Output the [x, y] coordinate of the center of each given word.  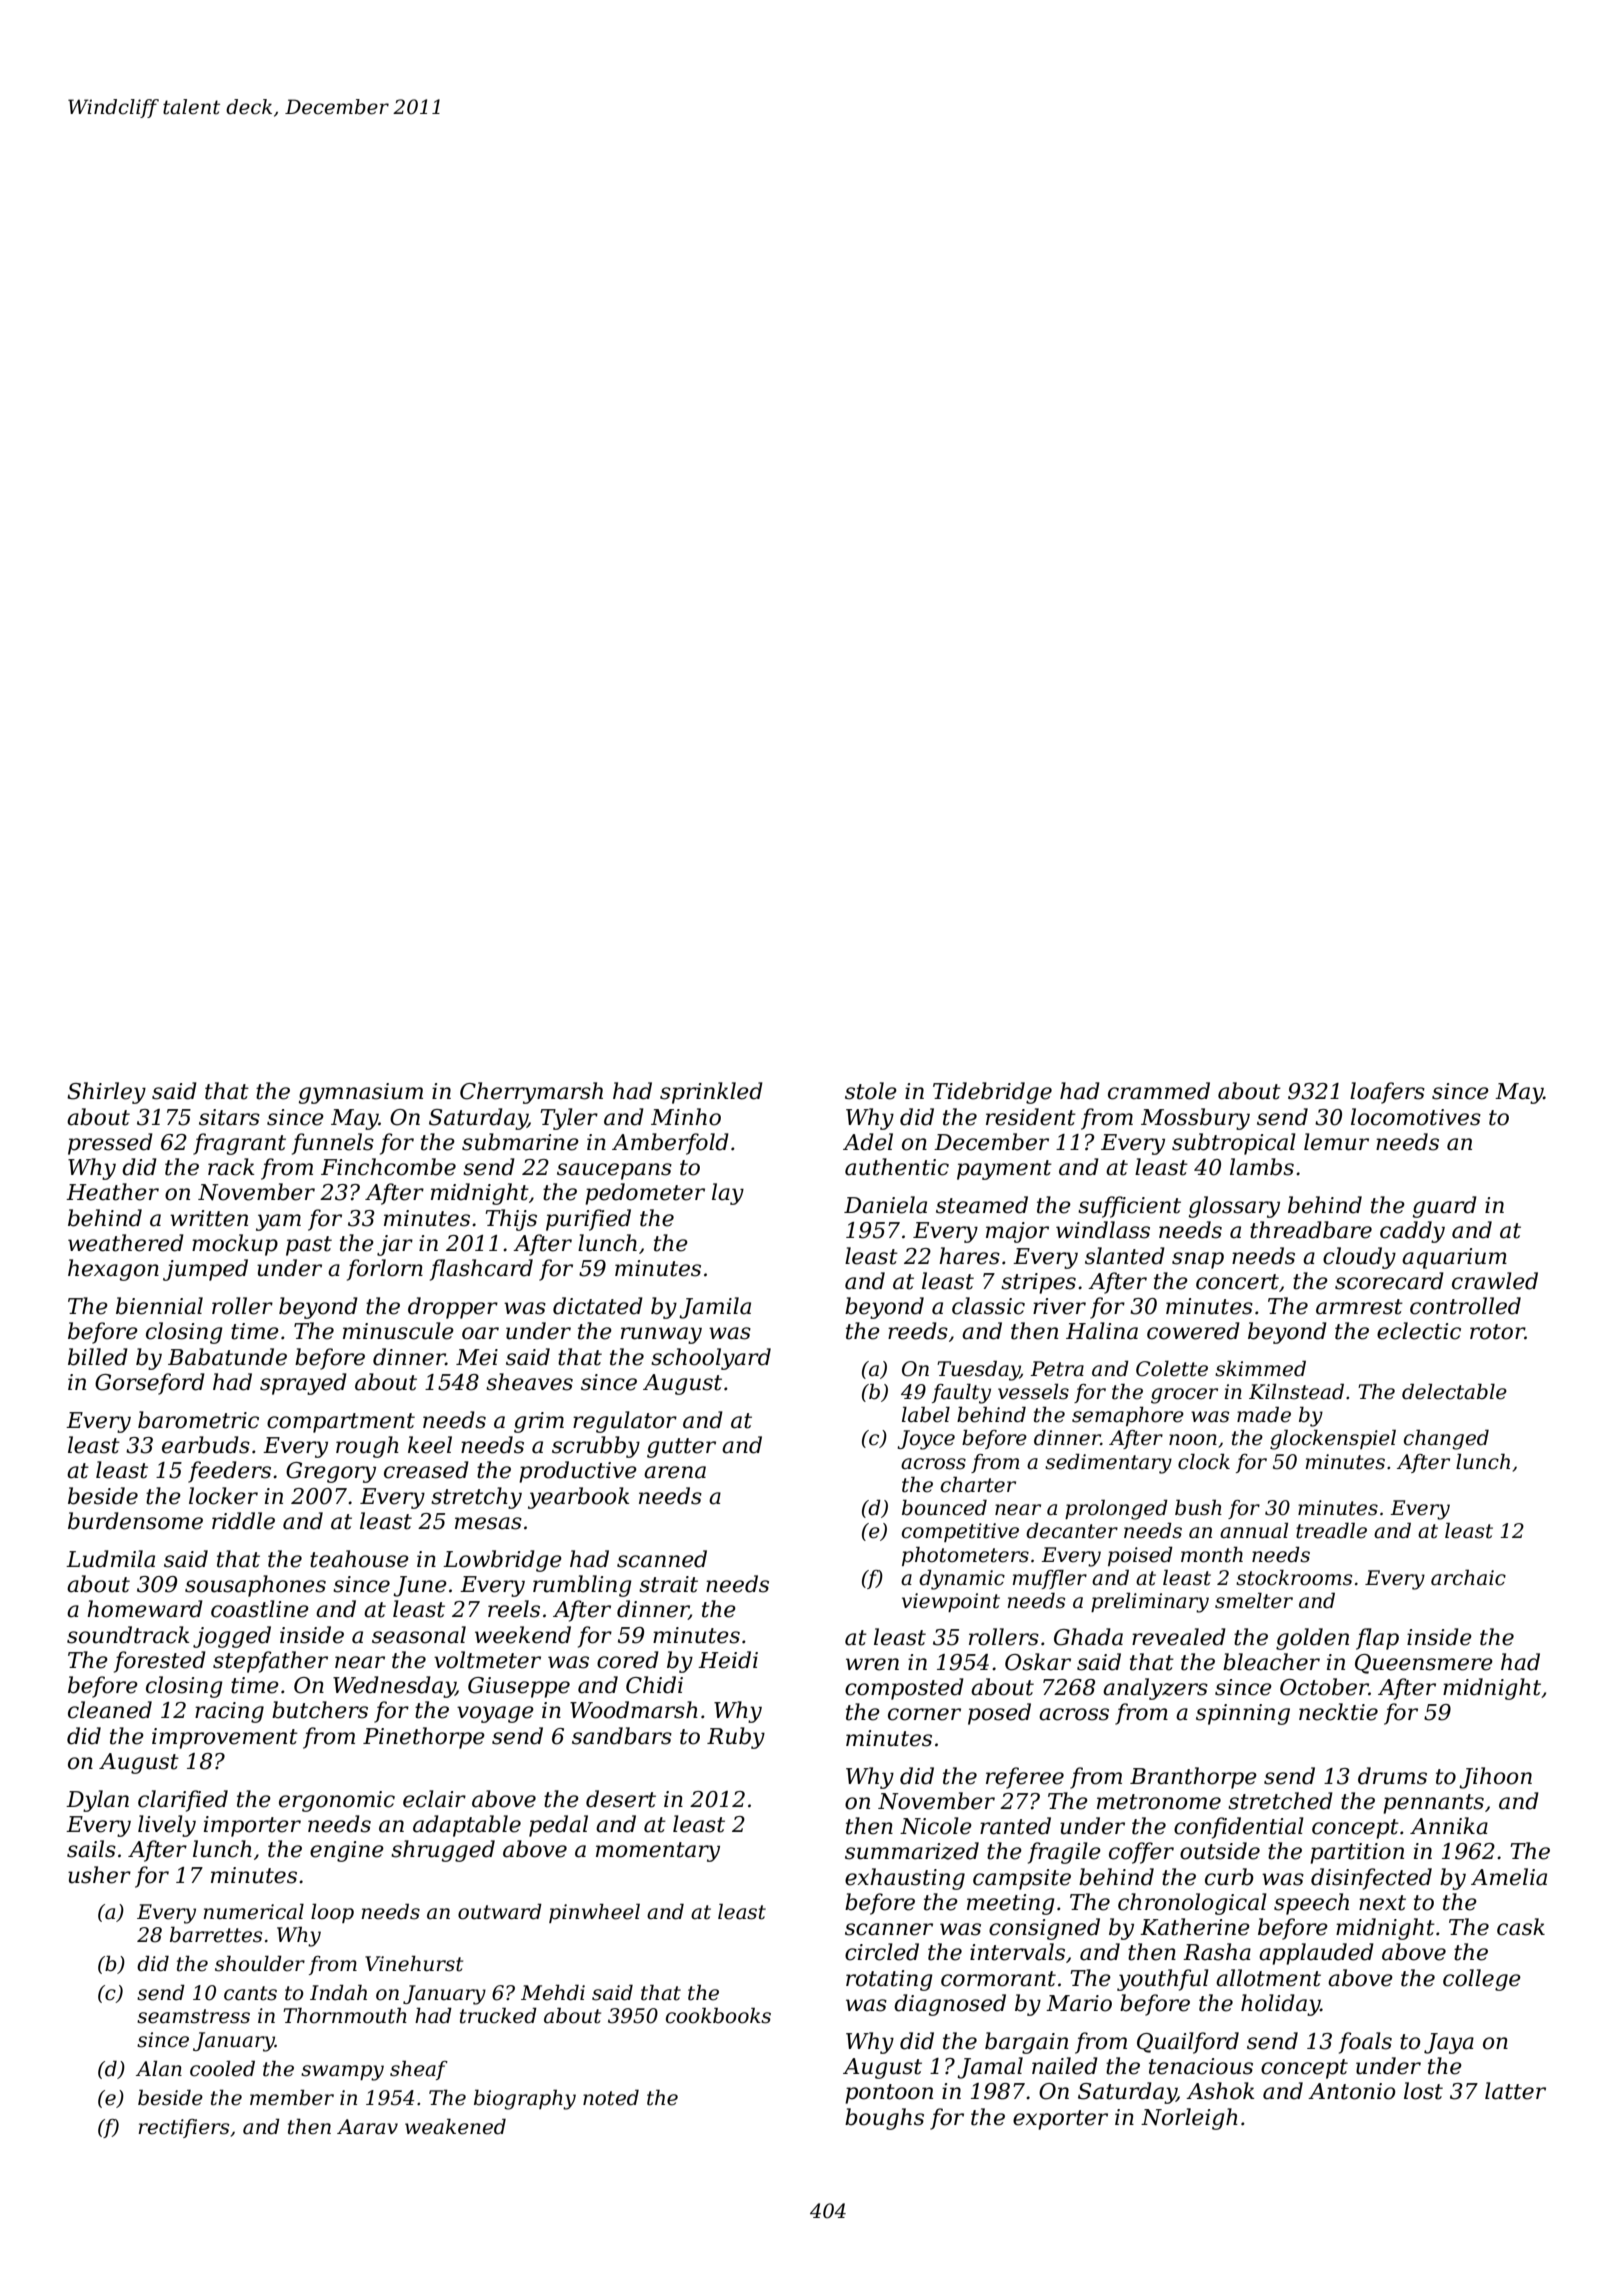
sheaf [419, 2070]
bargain [1026, 2043]
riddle [243, 1521]
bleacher [1271, 1662]
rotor [1497, 1332]
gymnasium [361, 1093]
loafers [1387, 1093]
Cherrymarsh [531, 1093]
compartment [341, 1423]
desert [621, 1799]
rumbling [582, 1586]
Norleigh [1189, 2119]
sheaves [529, 1382]
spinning [1243, 1714]
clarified [183, 1801]
